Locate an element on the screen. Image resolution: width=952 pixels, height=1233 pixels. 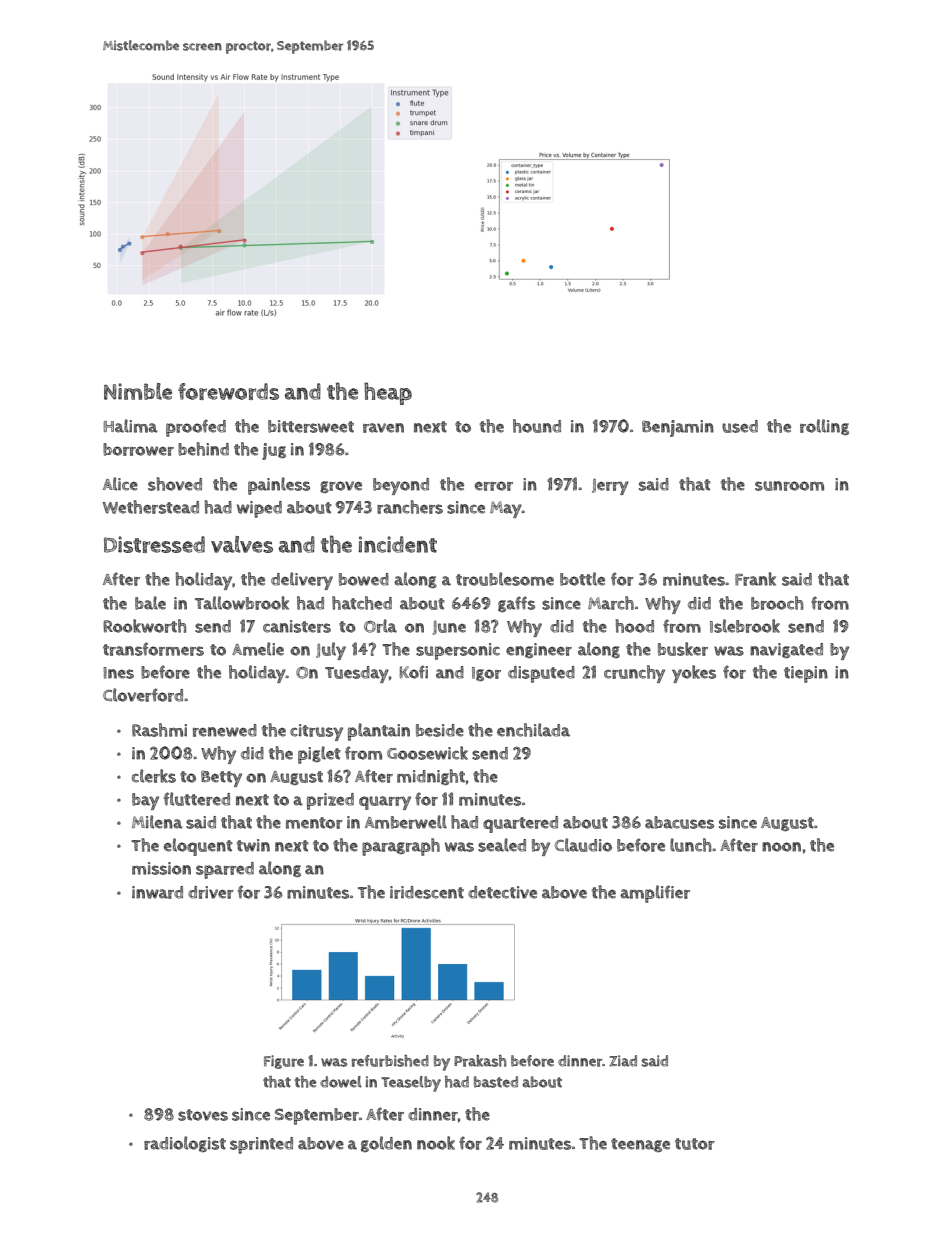
inward is located at coordinates (157, 892).
